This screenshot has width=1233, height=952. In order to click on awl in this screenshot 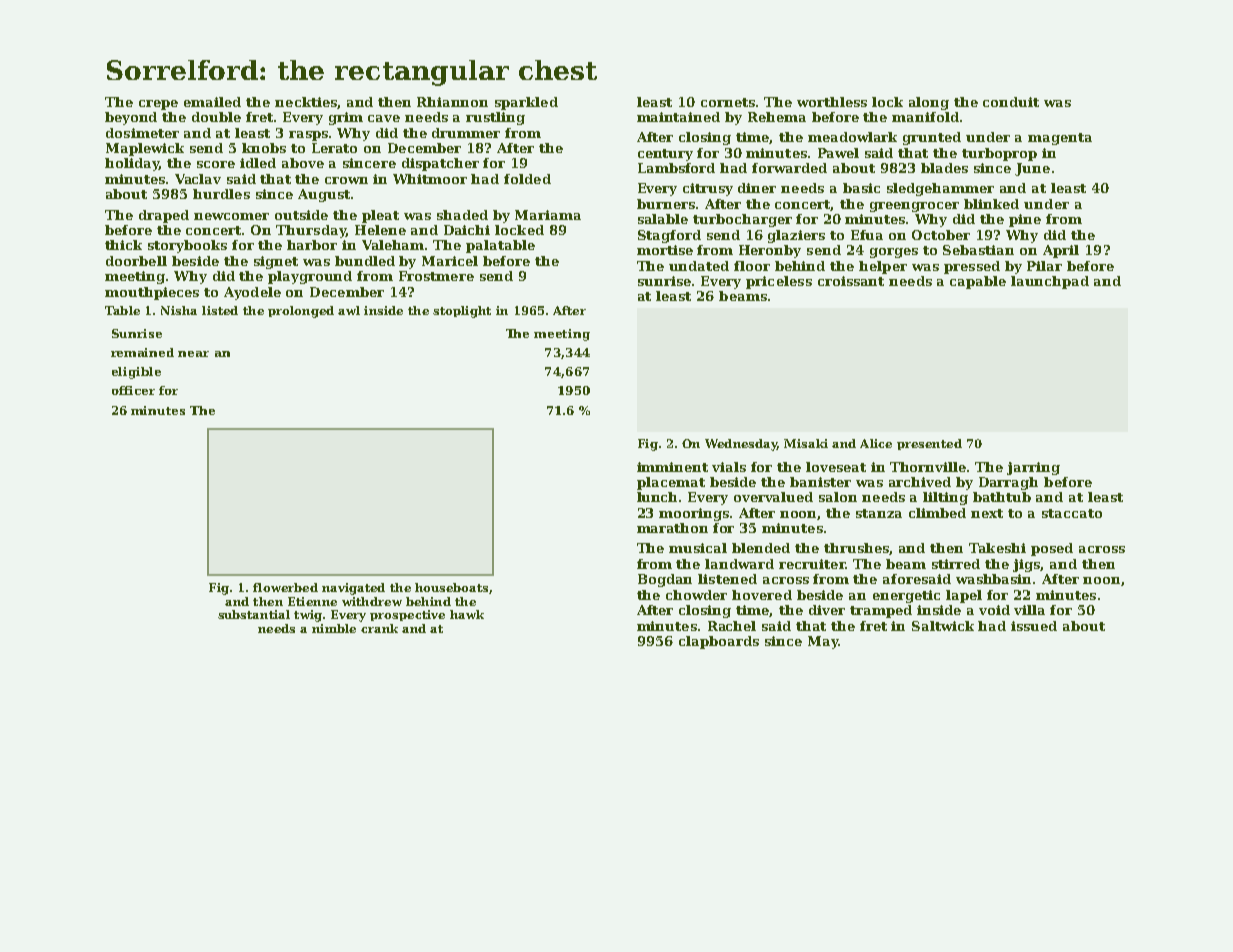, I will do `click(349, 310)`.
